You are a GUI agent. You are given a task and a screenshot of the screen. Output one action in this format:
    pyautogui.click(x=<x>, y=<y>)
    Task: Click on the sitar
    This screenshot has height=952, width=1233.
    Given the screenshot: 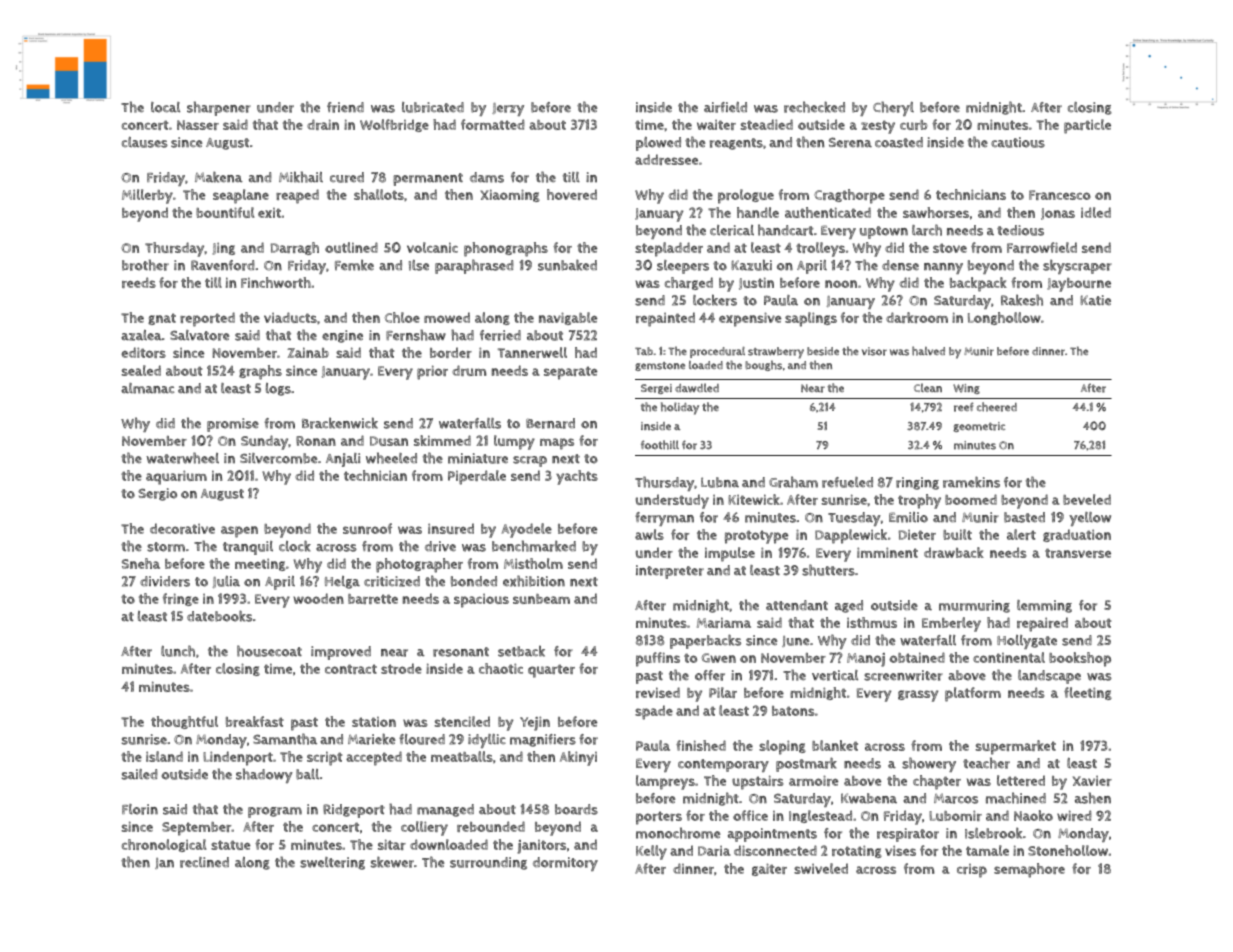 What is the action you would take?
    pyautogui.click(x=392, y=844)
